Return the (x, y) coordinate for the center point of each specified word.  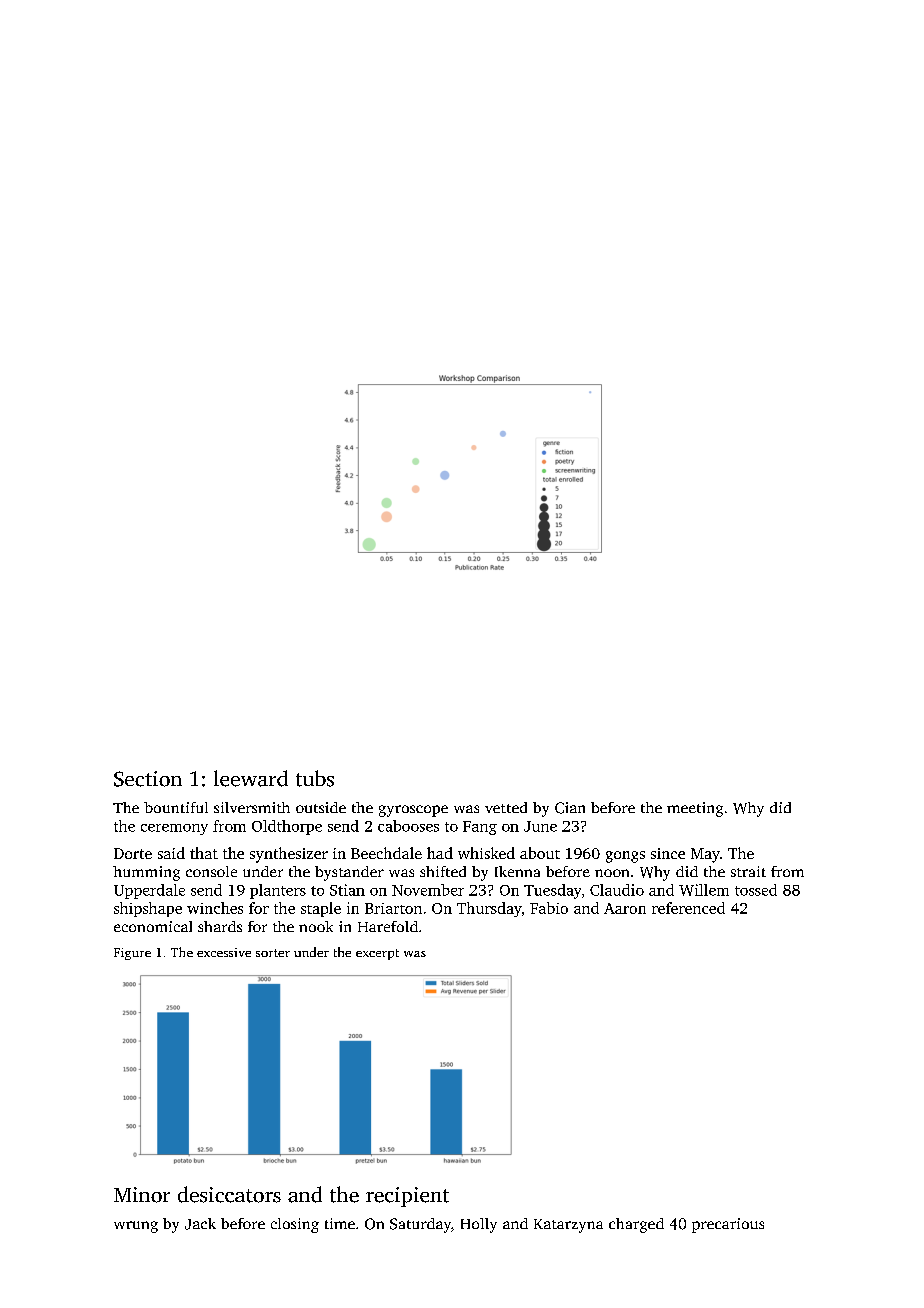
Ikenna (517, 871)
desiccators (229, 1194)
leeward (251, 778)
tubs (315, 778)
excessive (224, 952)
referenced (688, 908)
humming (146, 873)
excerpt (377, 954)
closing (295, 1225)
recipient (407, 1197)
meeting (695, 809)
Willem (704, 890)
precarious (728, 1225)
